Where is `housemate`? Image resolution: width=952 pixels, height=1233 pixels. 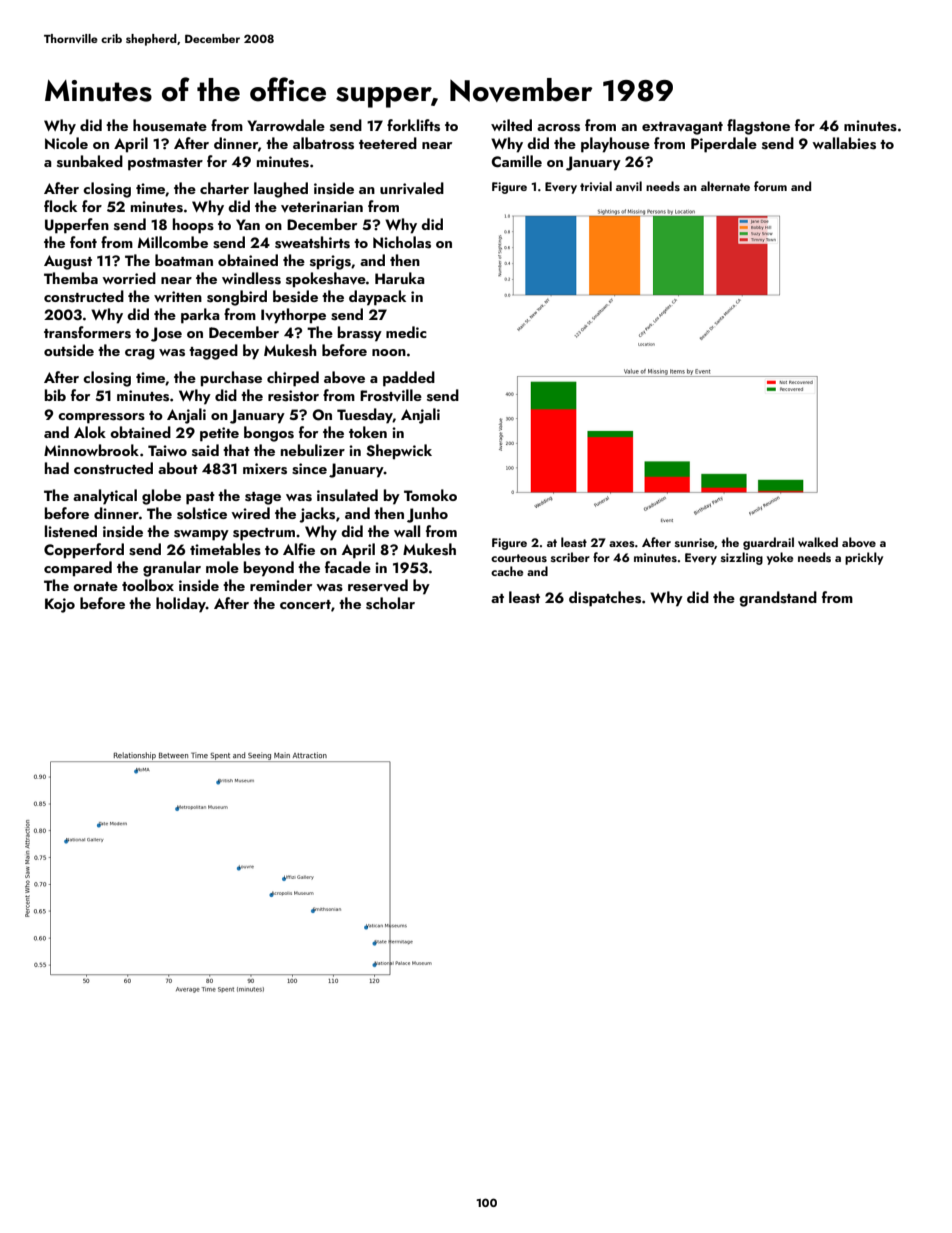 housemate is located at coordinates (170, 125).
